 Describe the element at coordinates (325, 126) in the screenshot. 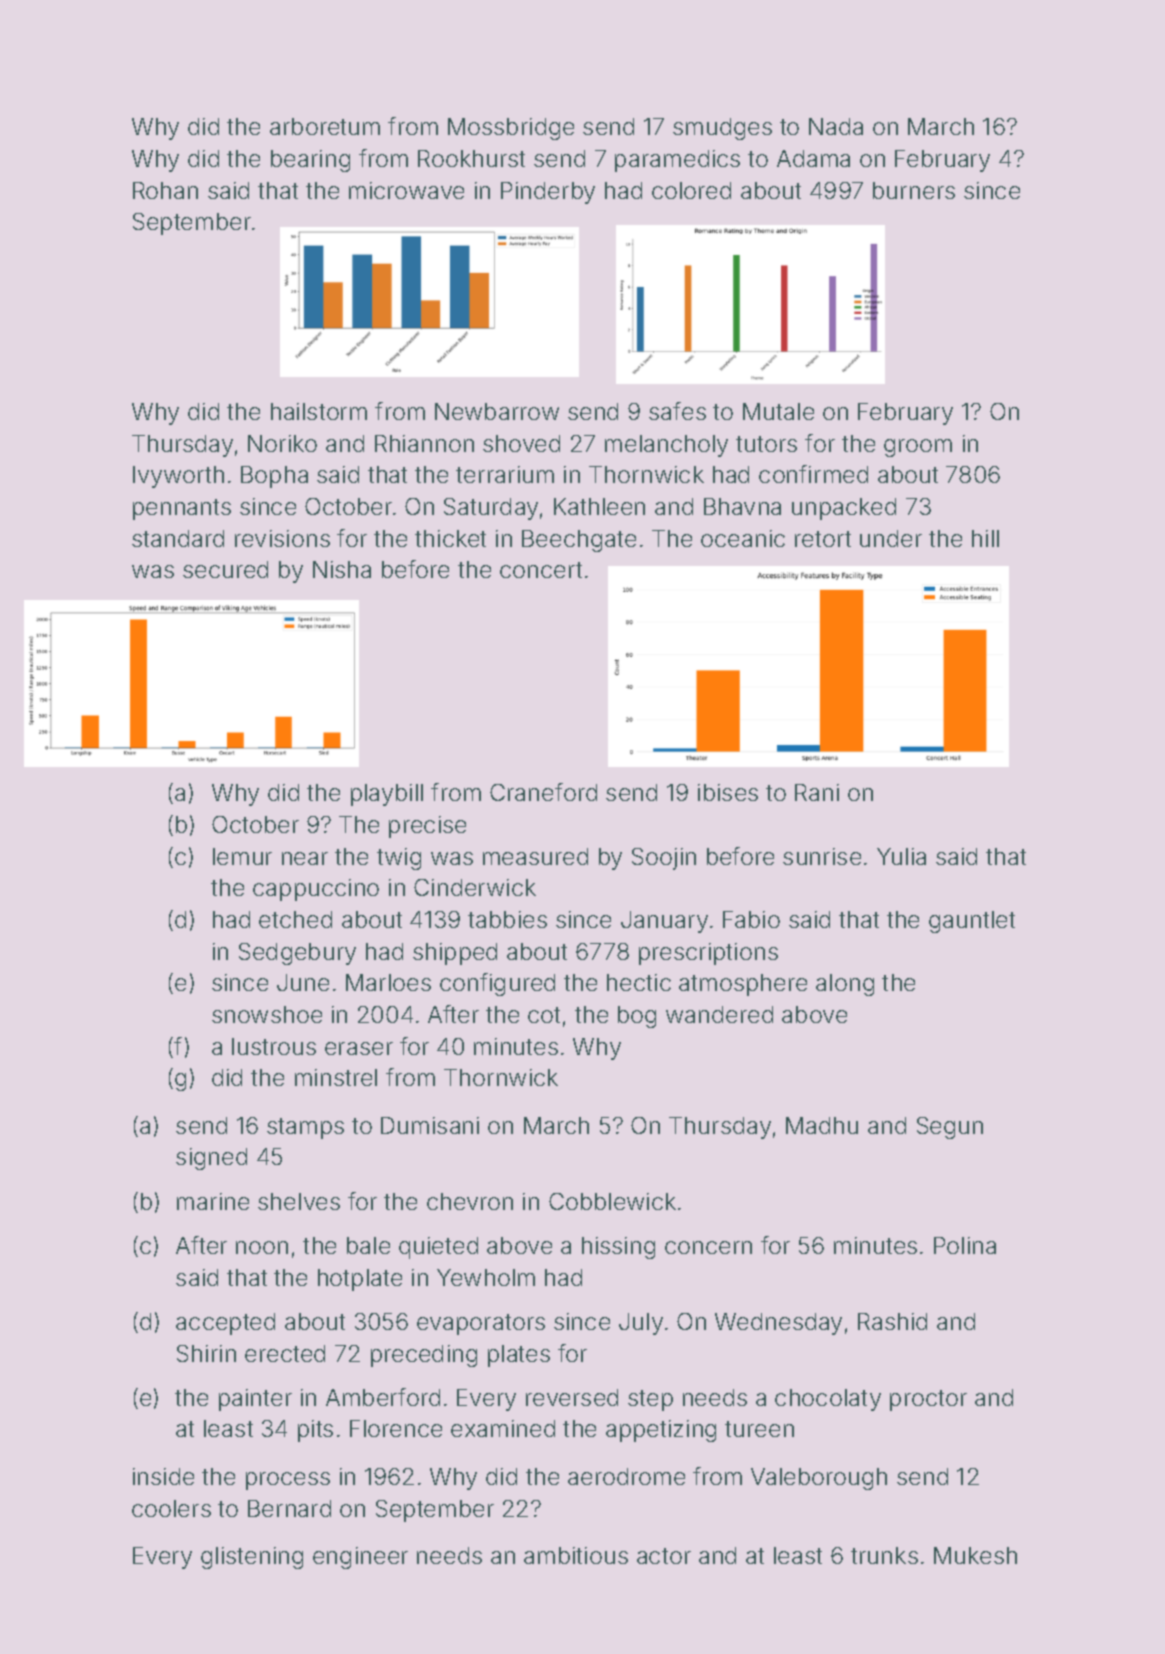

I see `arboretum` at that location.
